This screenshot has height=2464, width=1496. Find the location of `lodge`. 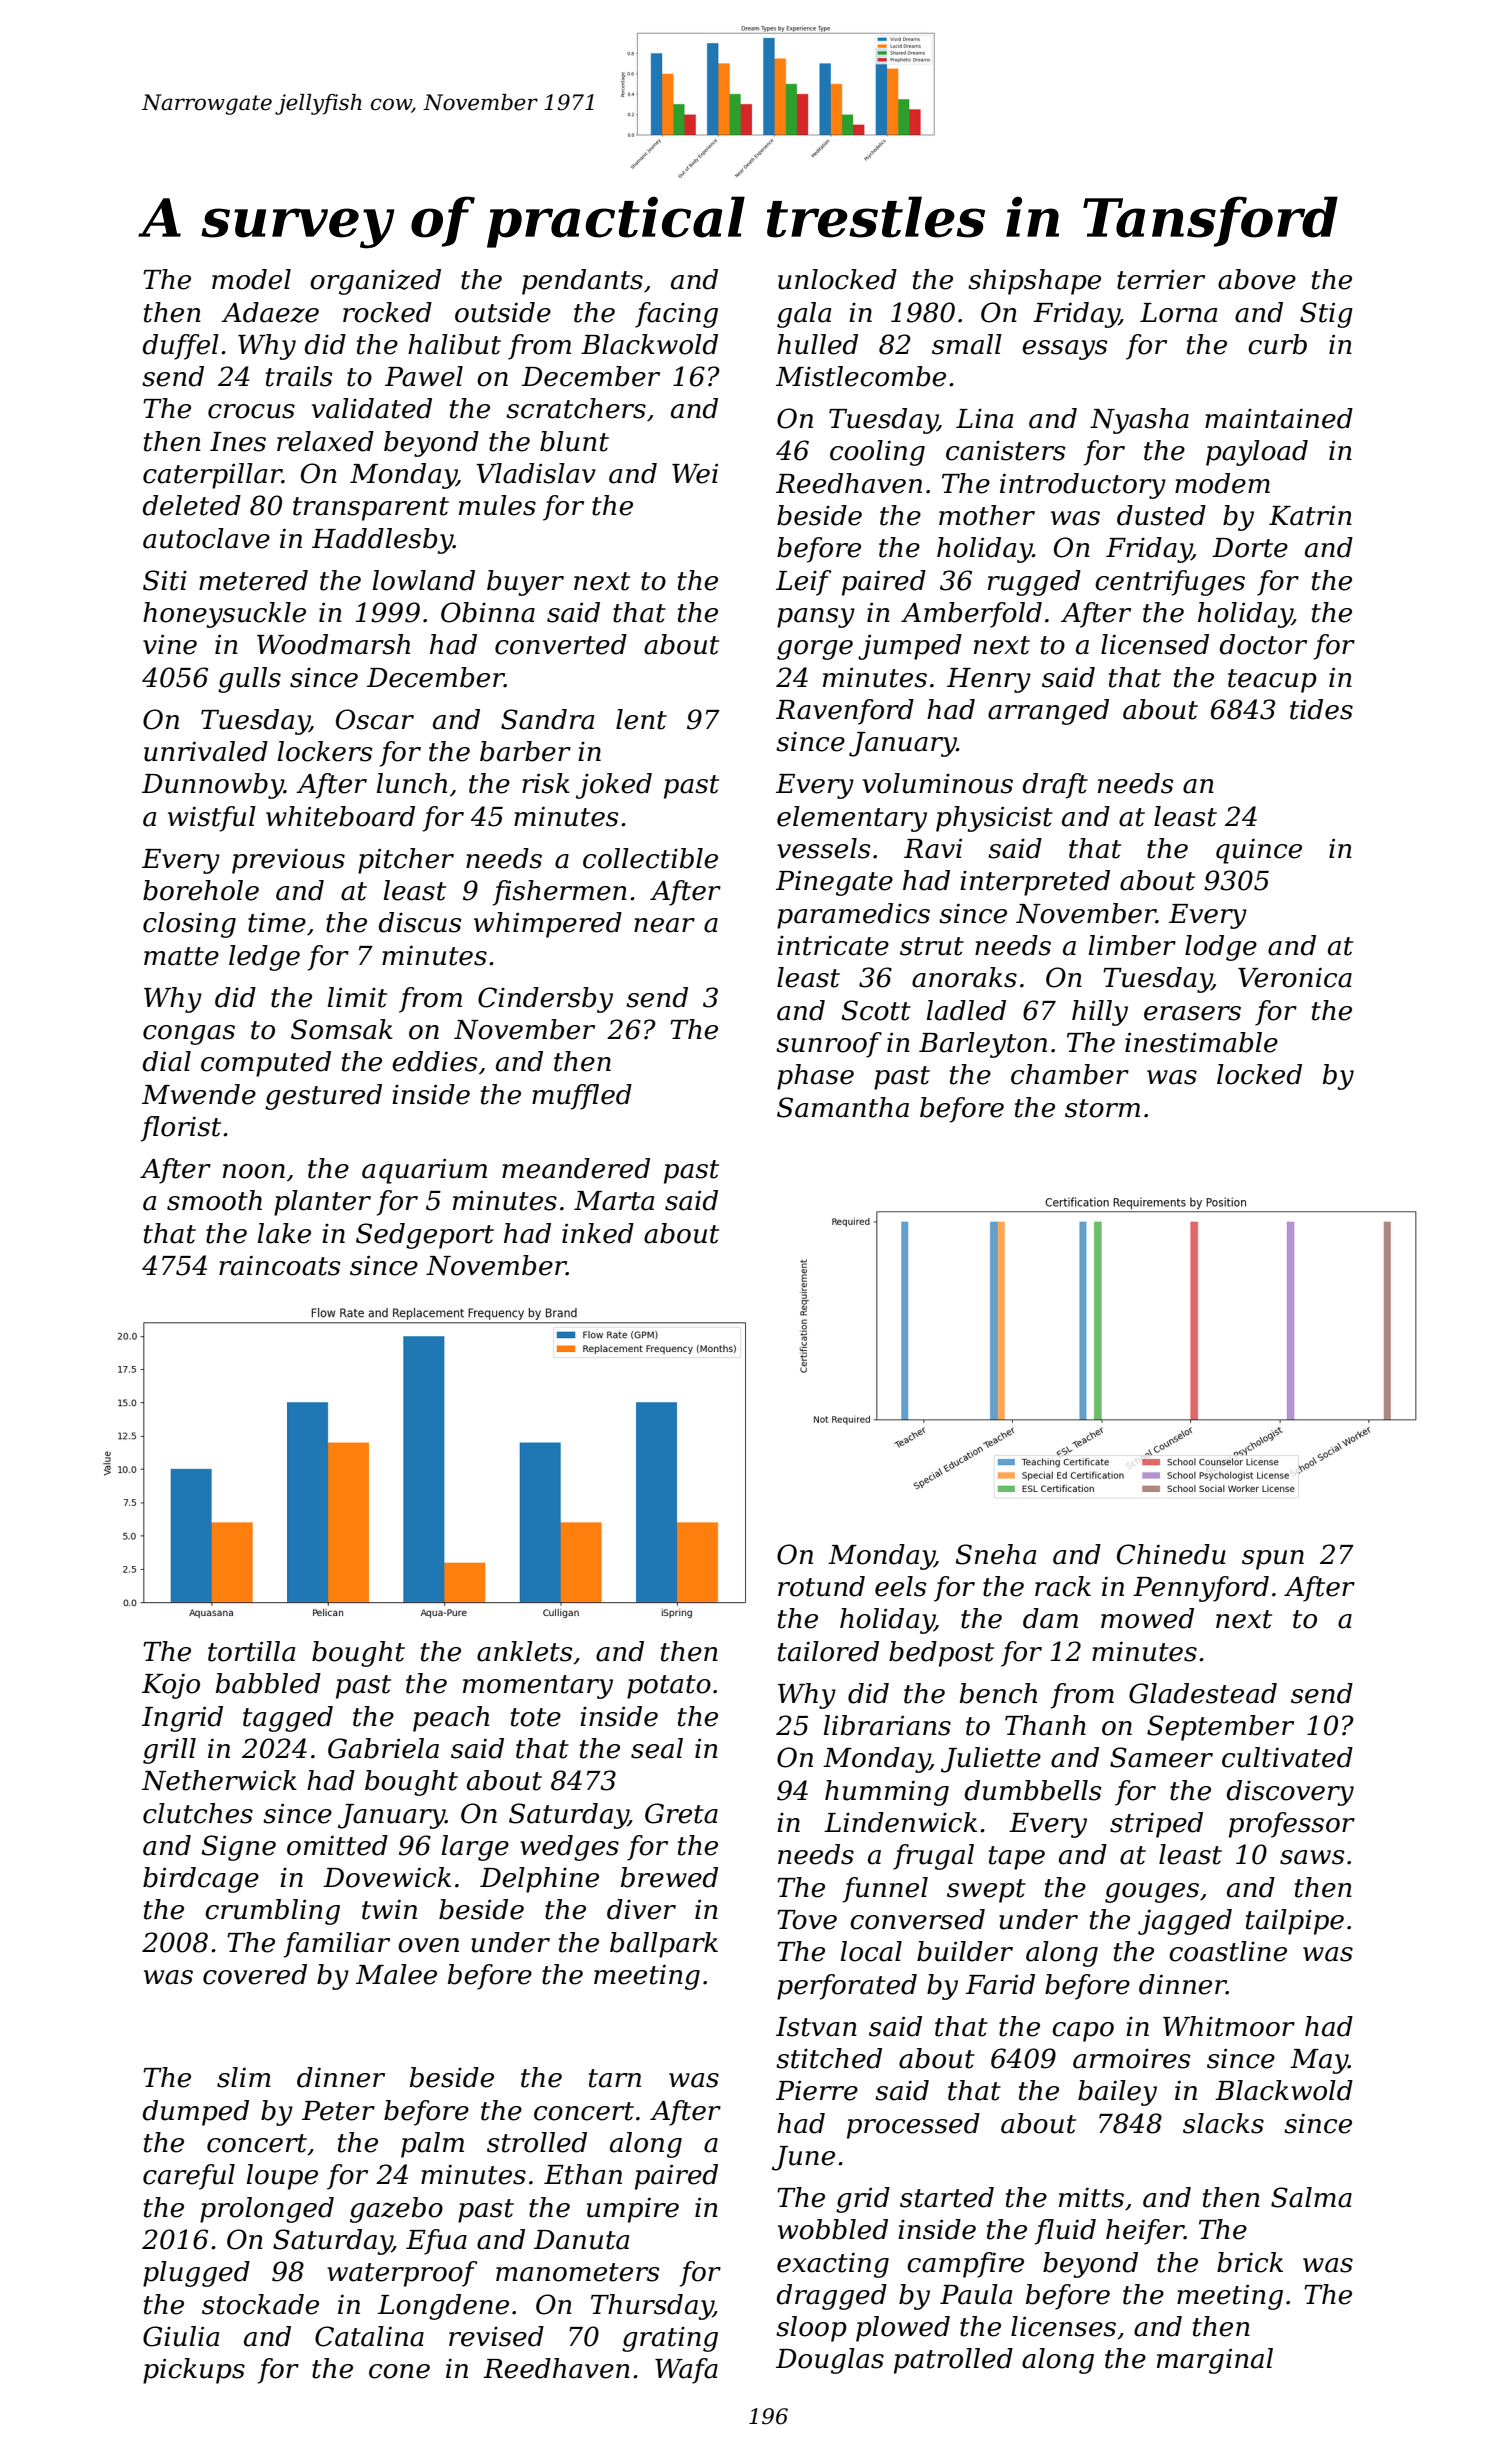

lodge is located at coordinates (1221, 948).
